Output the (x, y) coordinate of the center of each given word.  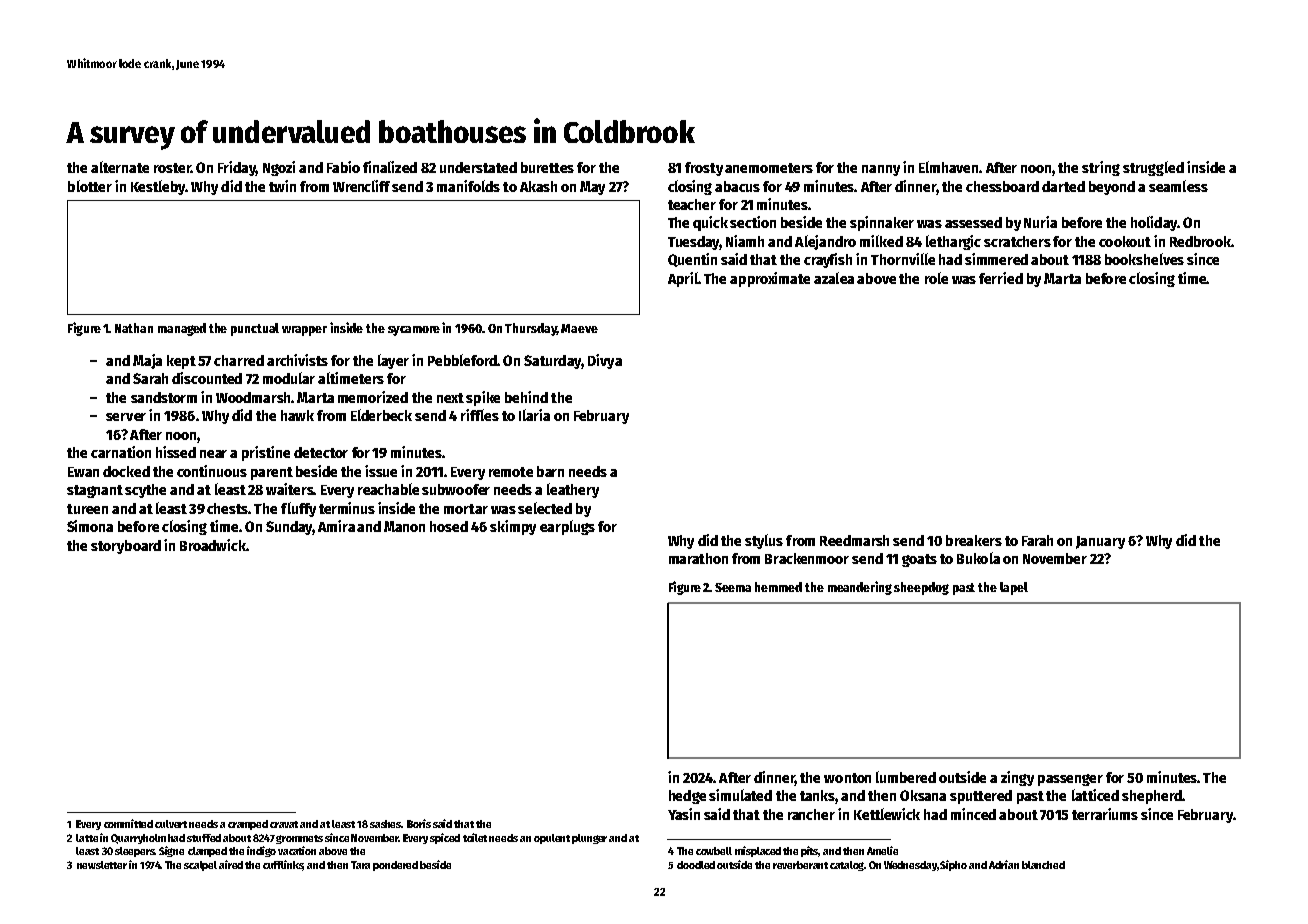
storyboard (126, 547)
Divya (605, 361)
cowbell (714, 851)
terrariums (1105, 814)
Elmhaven (948, 167)
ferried (1001, 278)
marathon (698, 558)
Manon (404, 526)
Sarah (150, 378)
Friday (237, 168)
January (1100, 542)
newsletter (102, 865)
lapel (1014, 588)
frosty (704, 169)
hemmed (778, 587)
